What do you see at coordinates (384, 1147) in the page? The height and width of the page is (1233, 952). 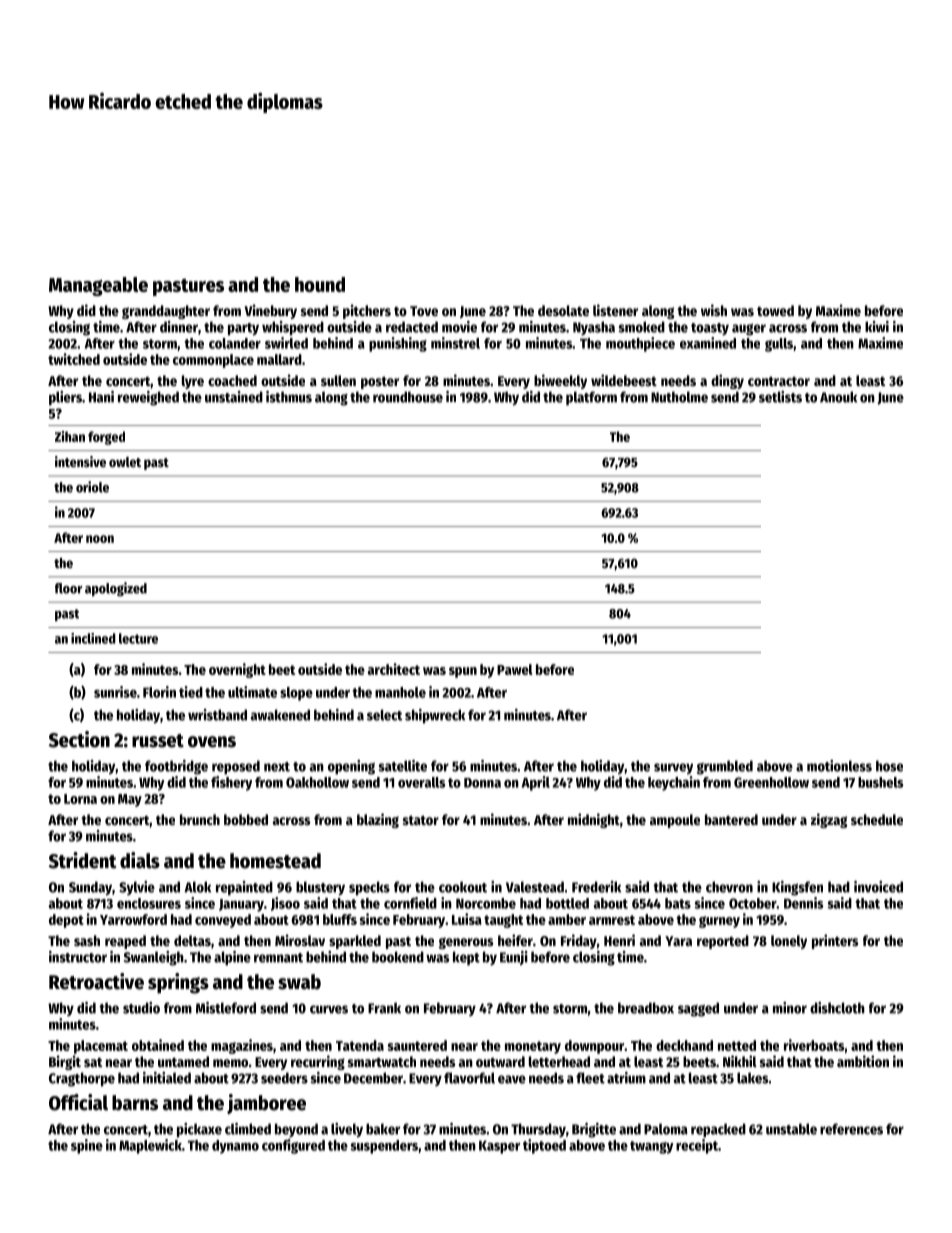 I see `suspenders` at bounding box center [384, 1147].
